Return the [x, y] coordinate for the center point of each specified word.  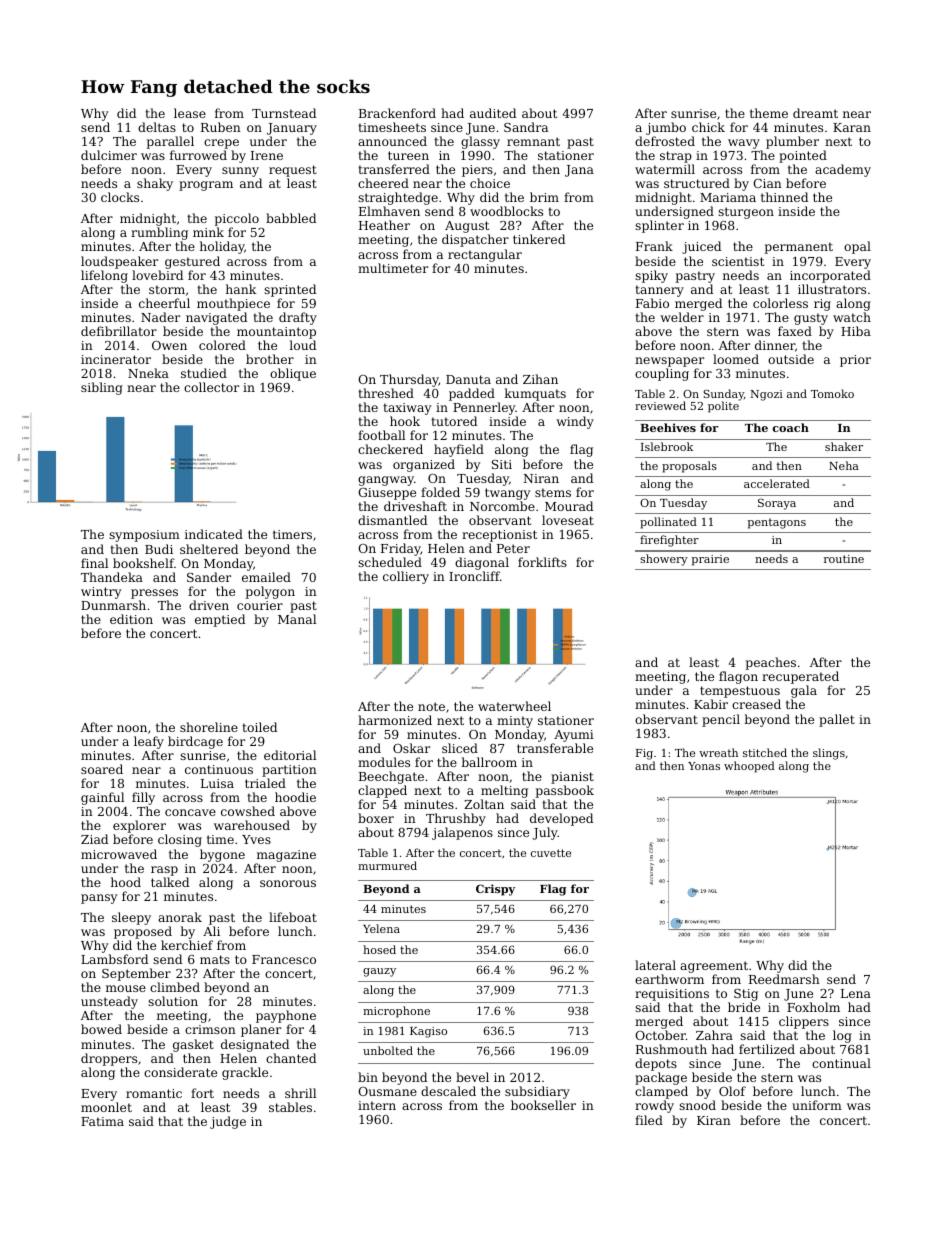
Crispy [495, 890]
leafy [149, 742]
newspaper [669, 362]
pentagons [776, 523]
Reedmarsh [784, 979]
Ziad [94, 839]
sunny [240, 172]
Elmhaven [389, 211]
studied [204, 373]
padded [472, 394]
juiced [701, 247]
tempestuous [740, 693]
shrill [300, 1093]
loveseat [568, 520]
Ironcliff [474, 576]
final [94, 563]
